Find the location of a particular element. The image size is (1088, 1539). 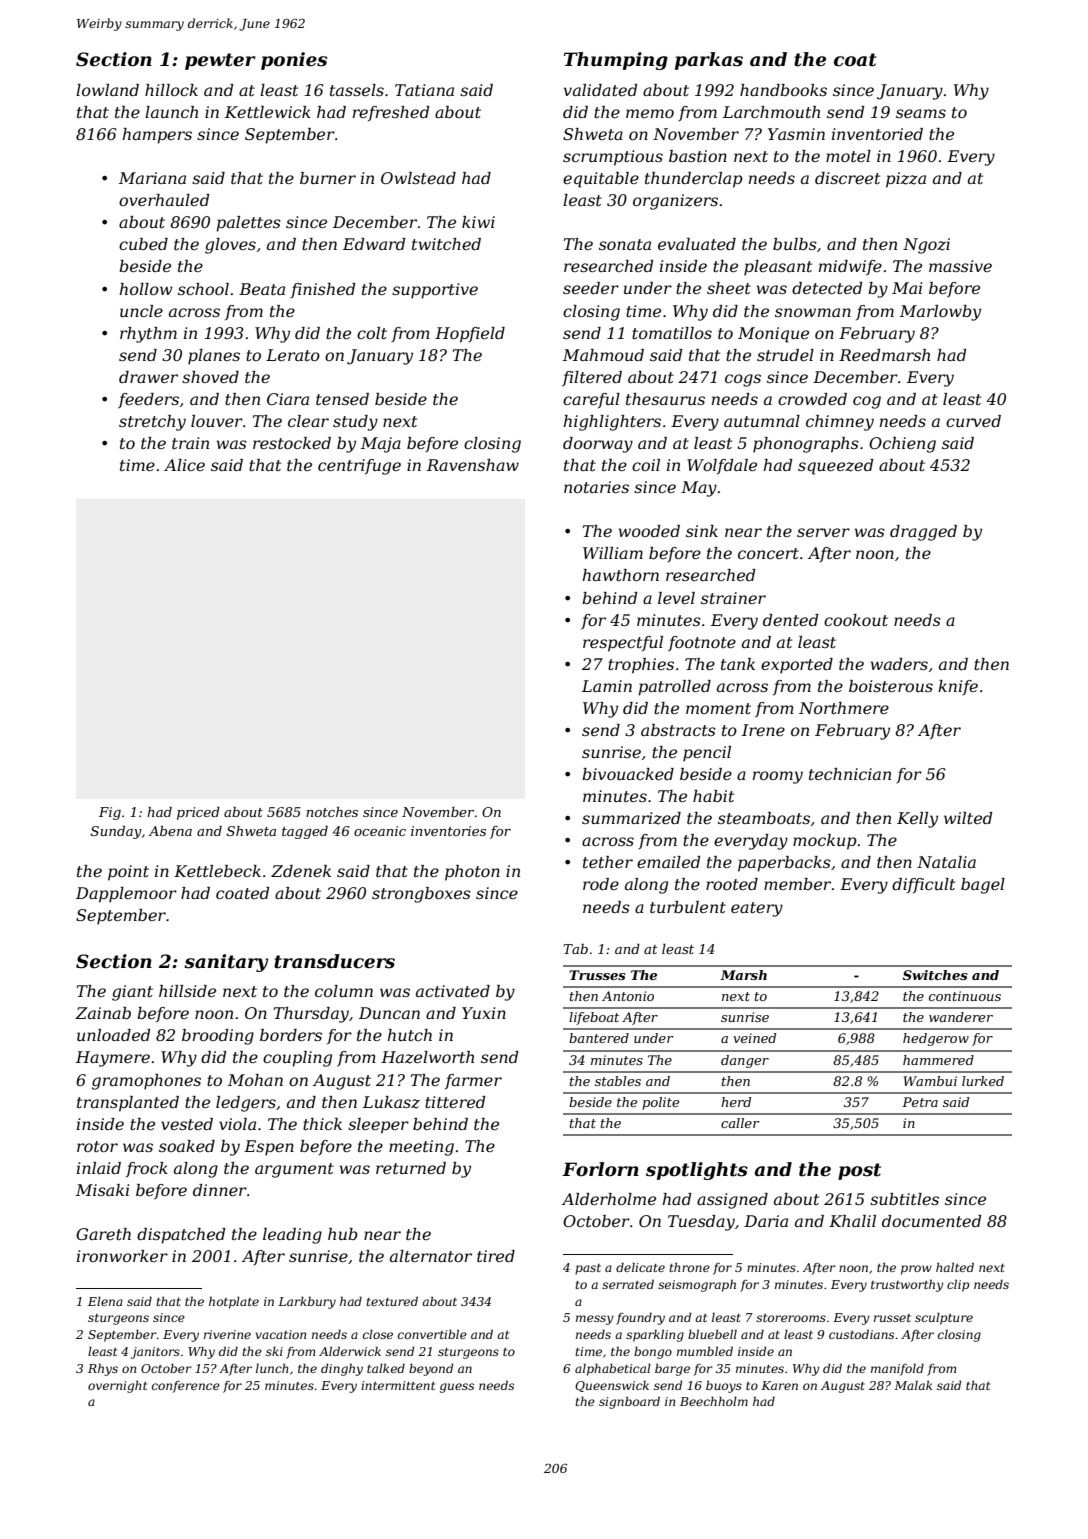

Thumping is located at coordinates (616, 61).
